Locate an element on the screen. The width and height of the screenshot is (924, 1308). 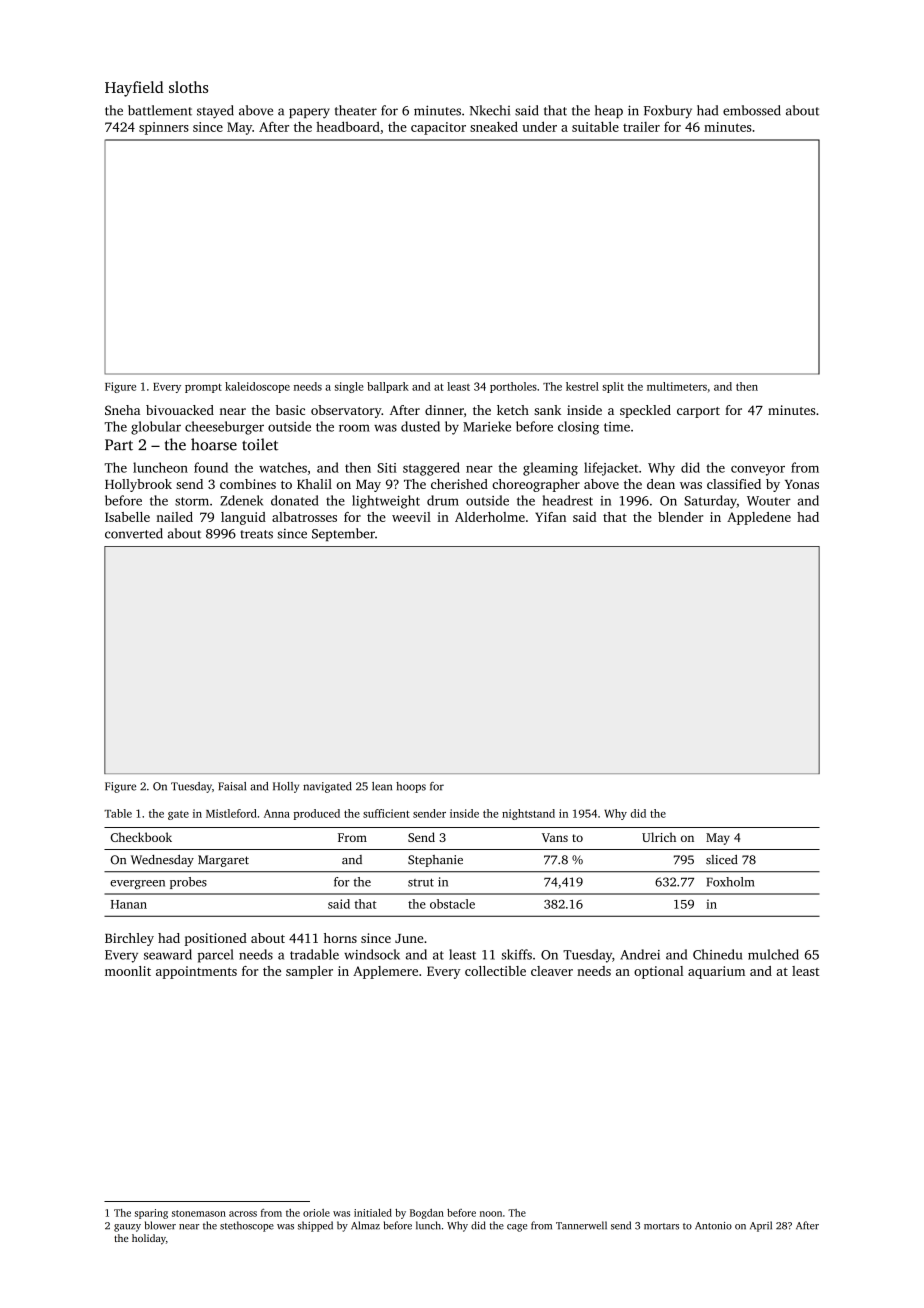
ballpark is located at coordinates (388, 387).
